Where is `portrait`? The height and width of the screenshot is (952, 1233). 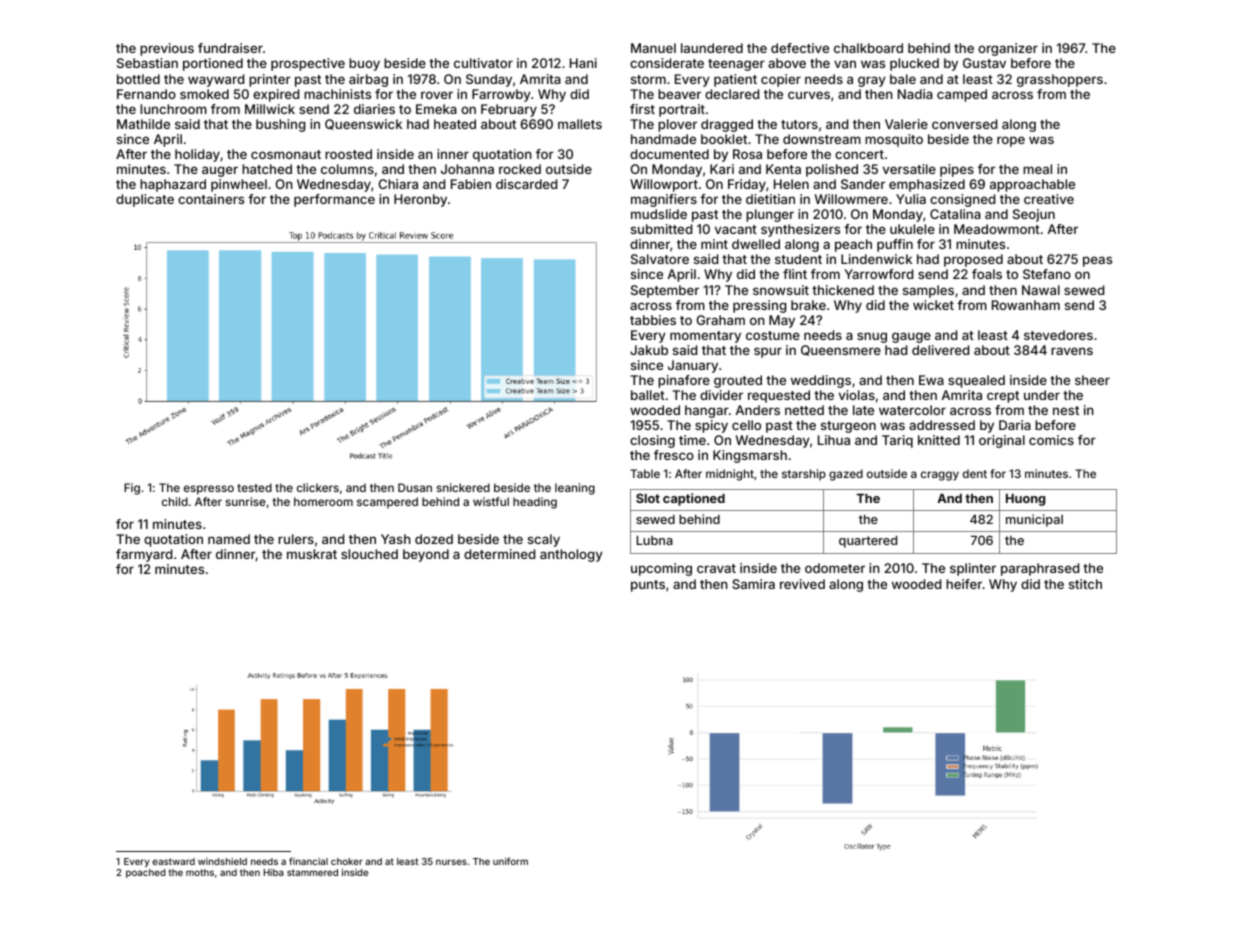 portrait is located at coordinates (682, 110).
